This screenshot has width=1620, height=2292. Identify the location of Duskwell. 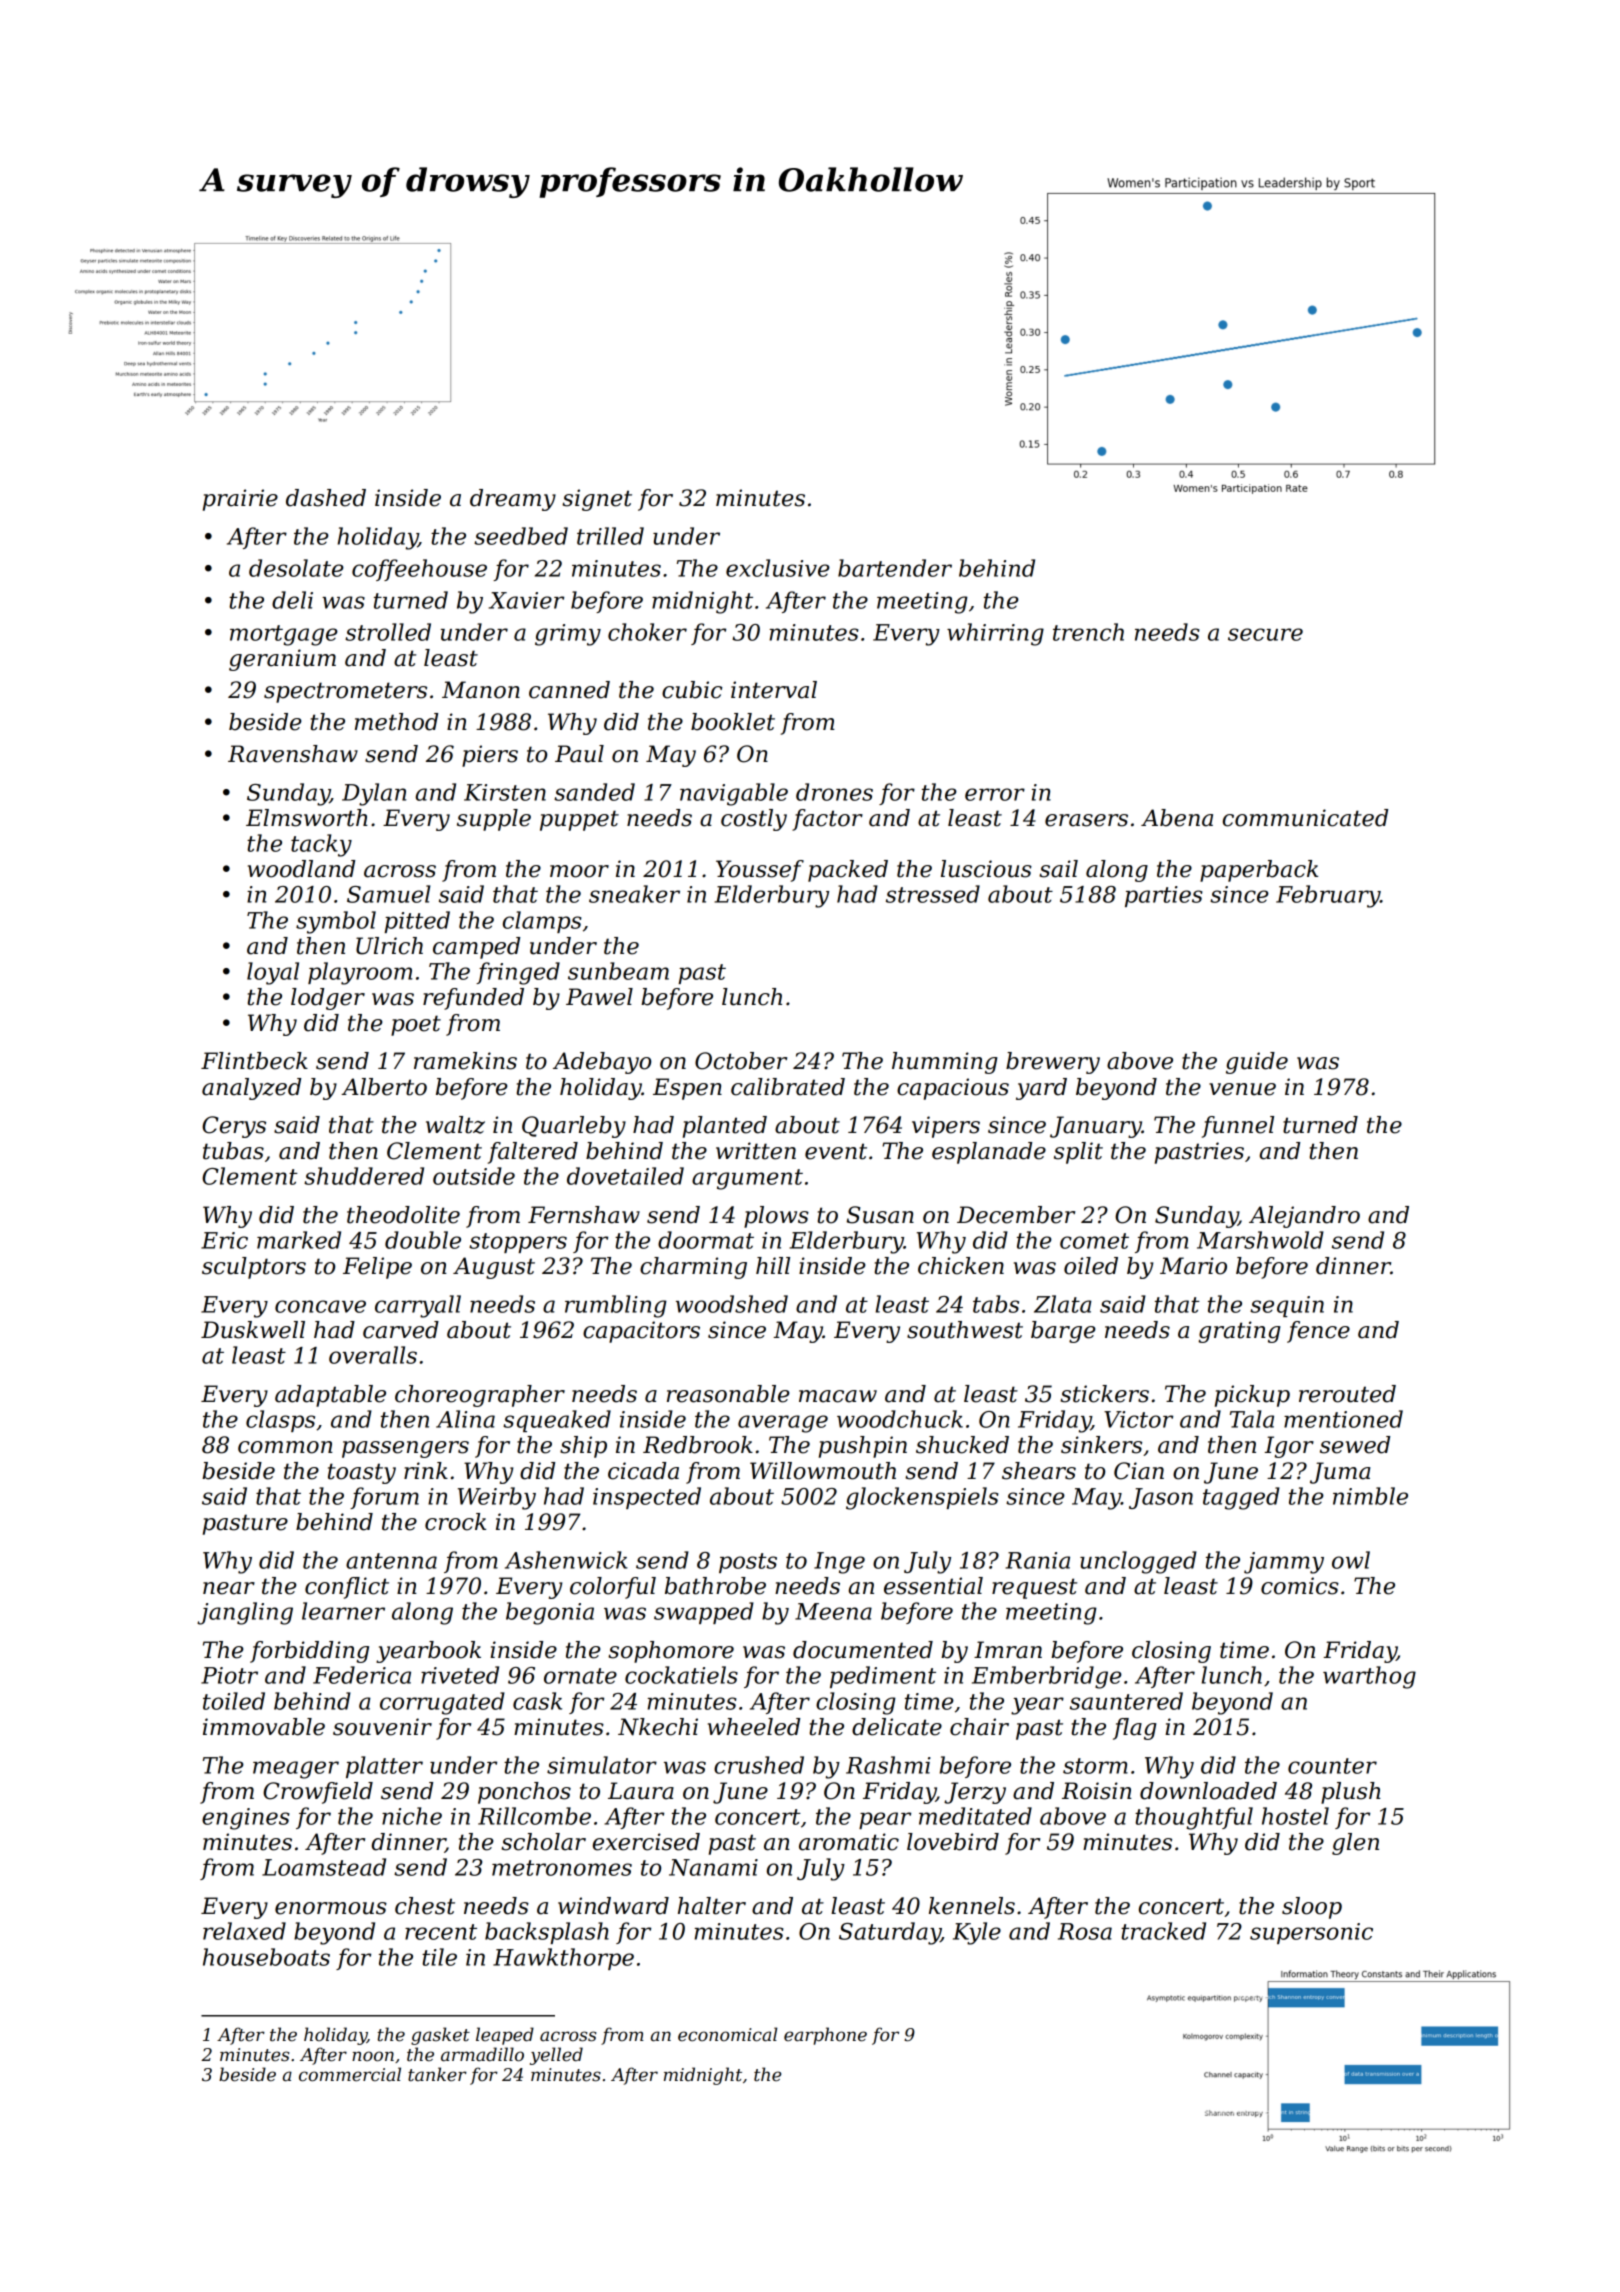
(253, 1330).
